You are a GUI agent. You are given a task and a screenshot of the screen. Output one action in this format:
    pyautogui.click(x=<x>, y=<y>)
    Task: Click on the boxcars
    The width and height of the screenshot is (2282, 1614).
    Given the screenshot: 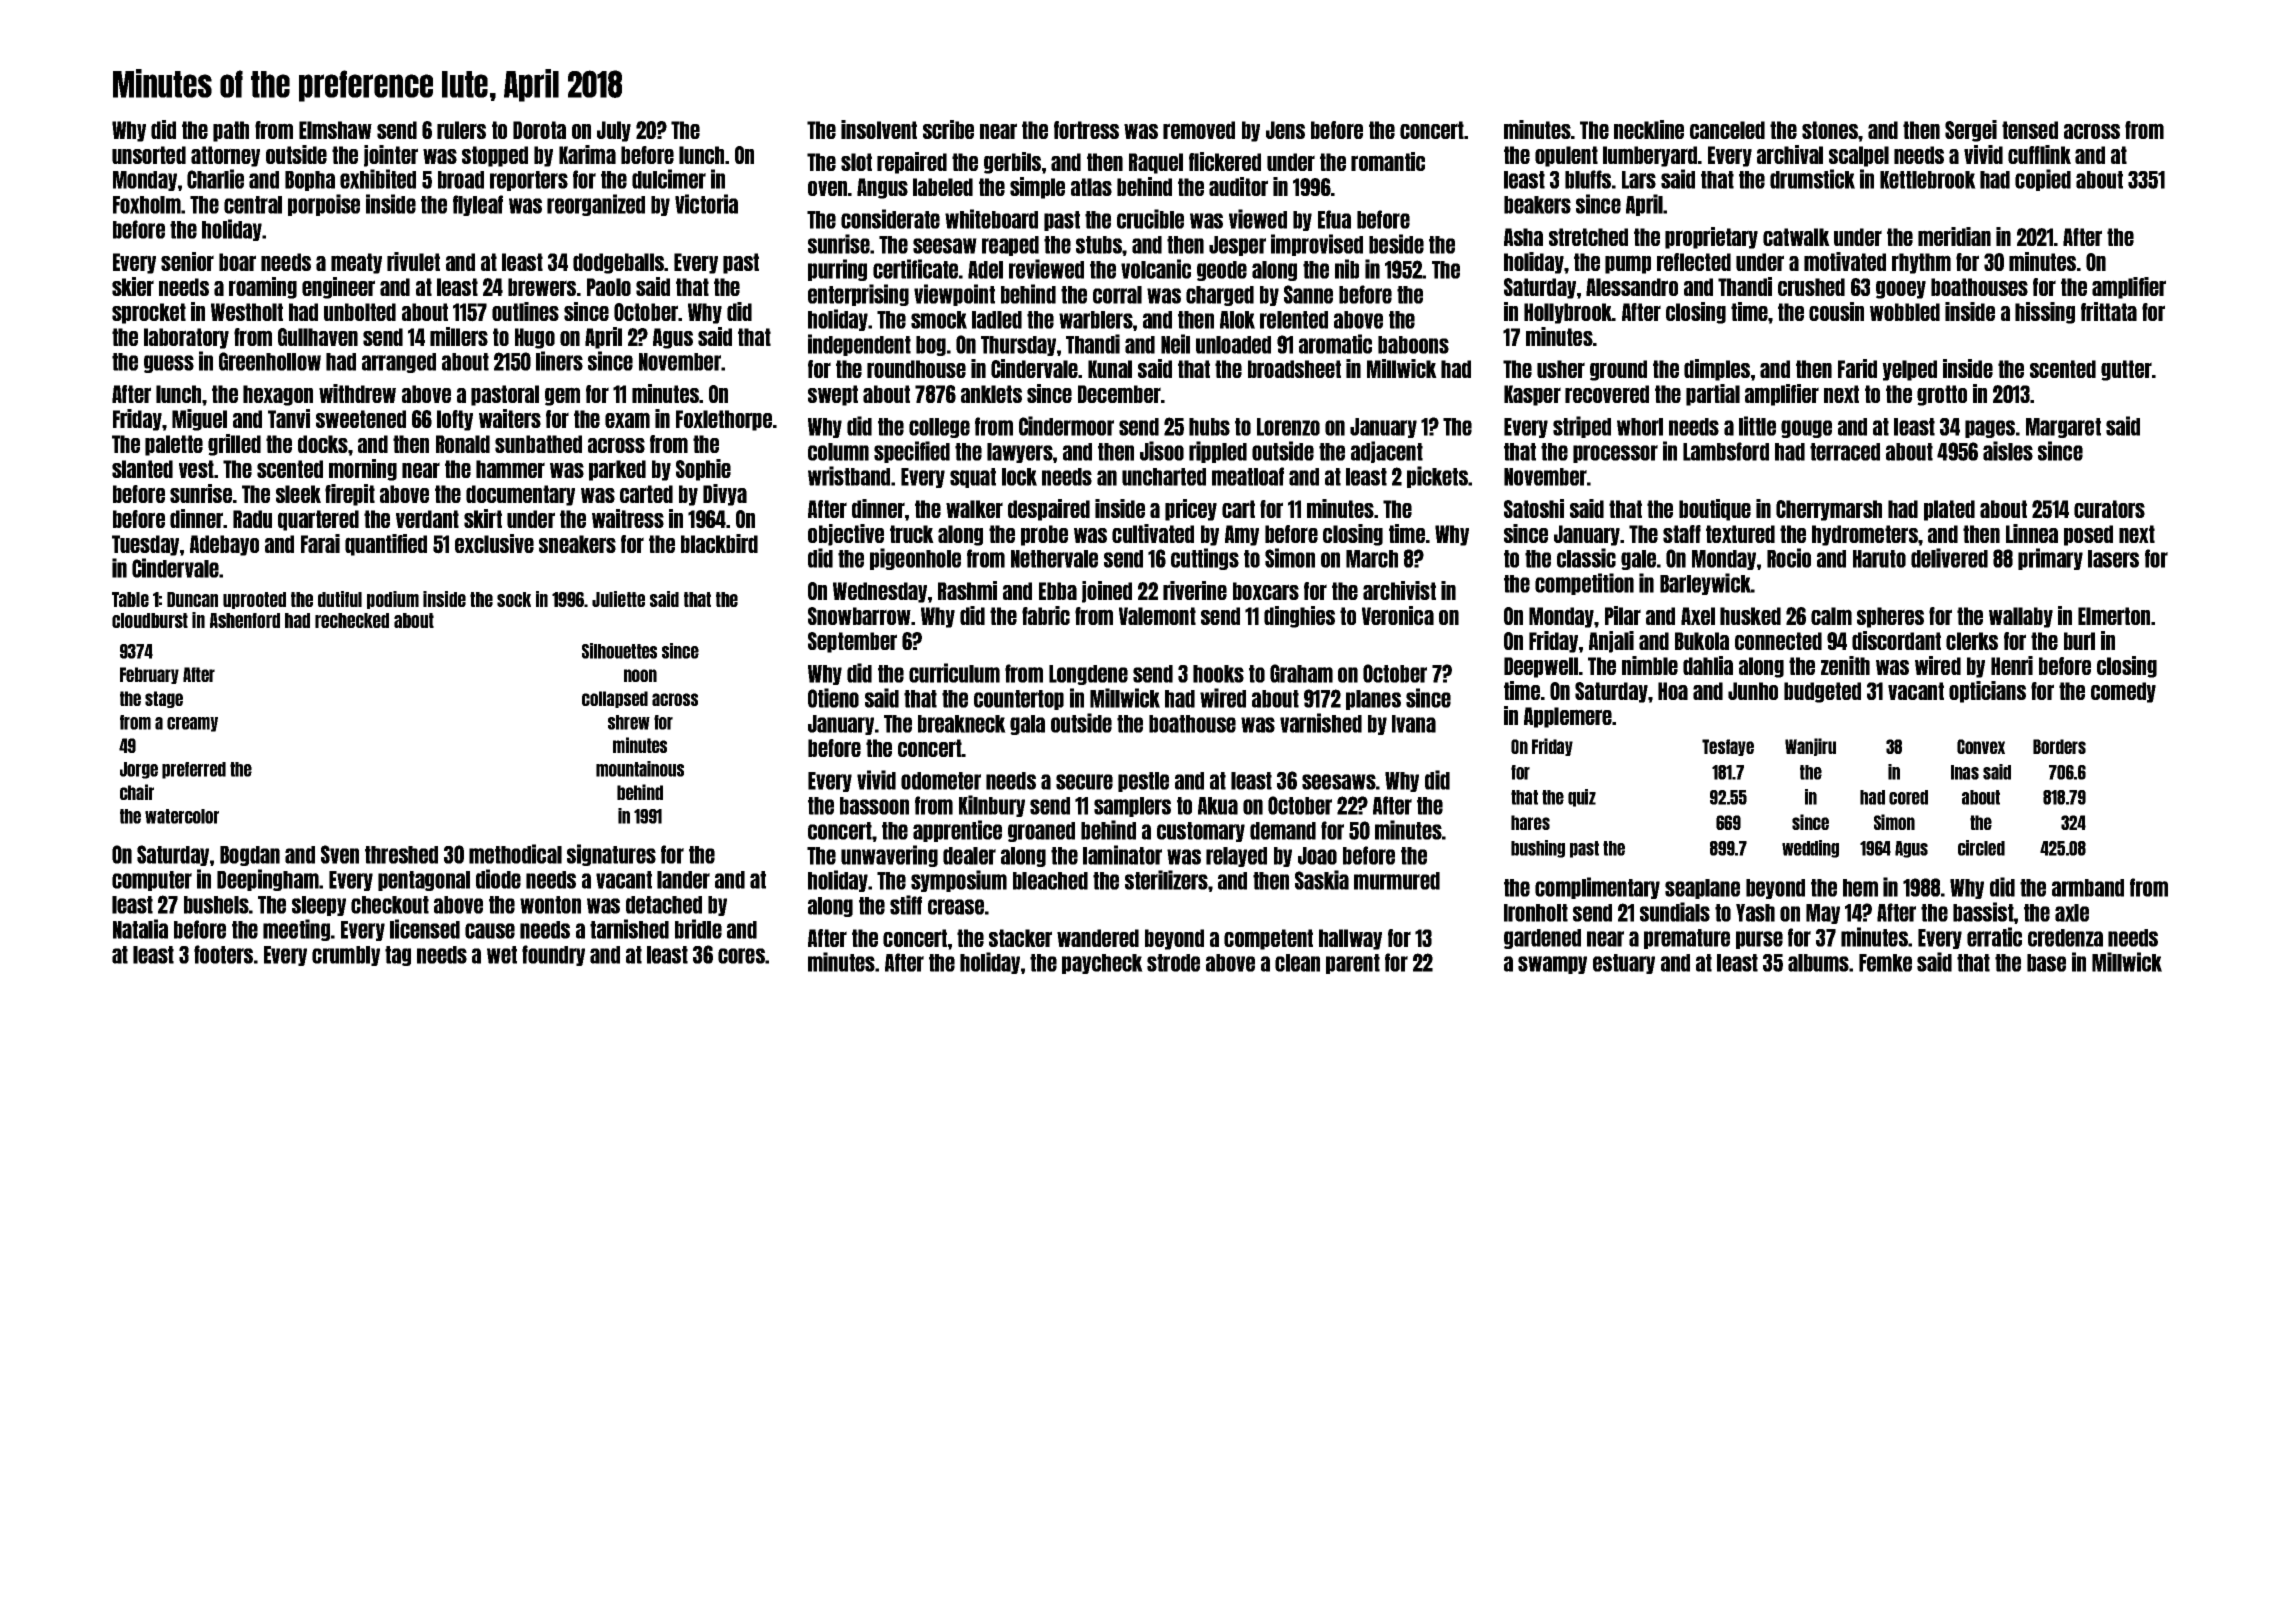 What is the action you would take?
    pyautogui.click(x=1266, y=591)
